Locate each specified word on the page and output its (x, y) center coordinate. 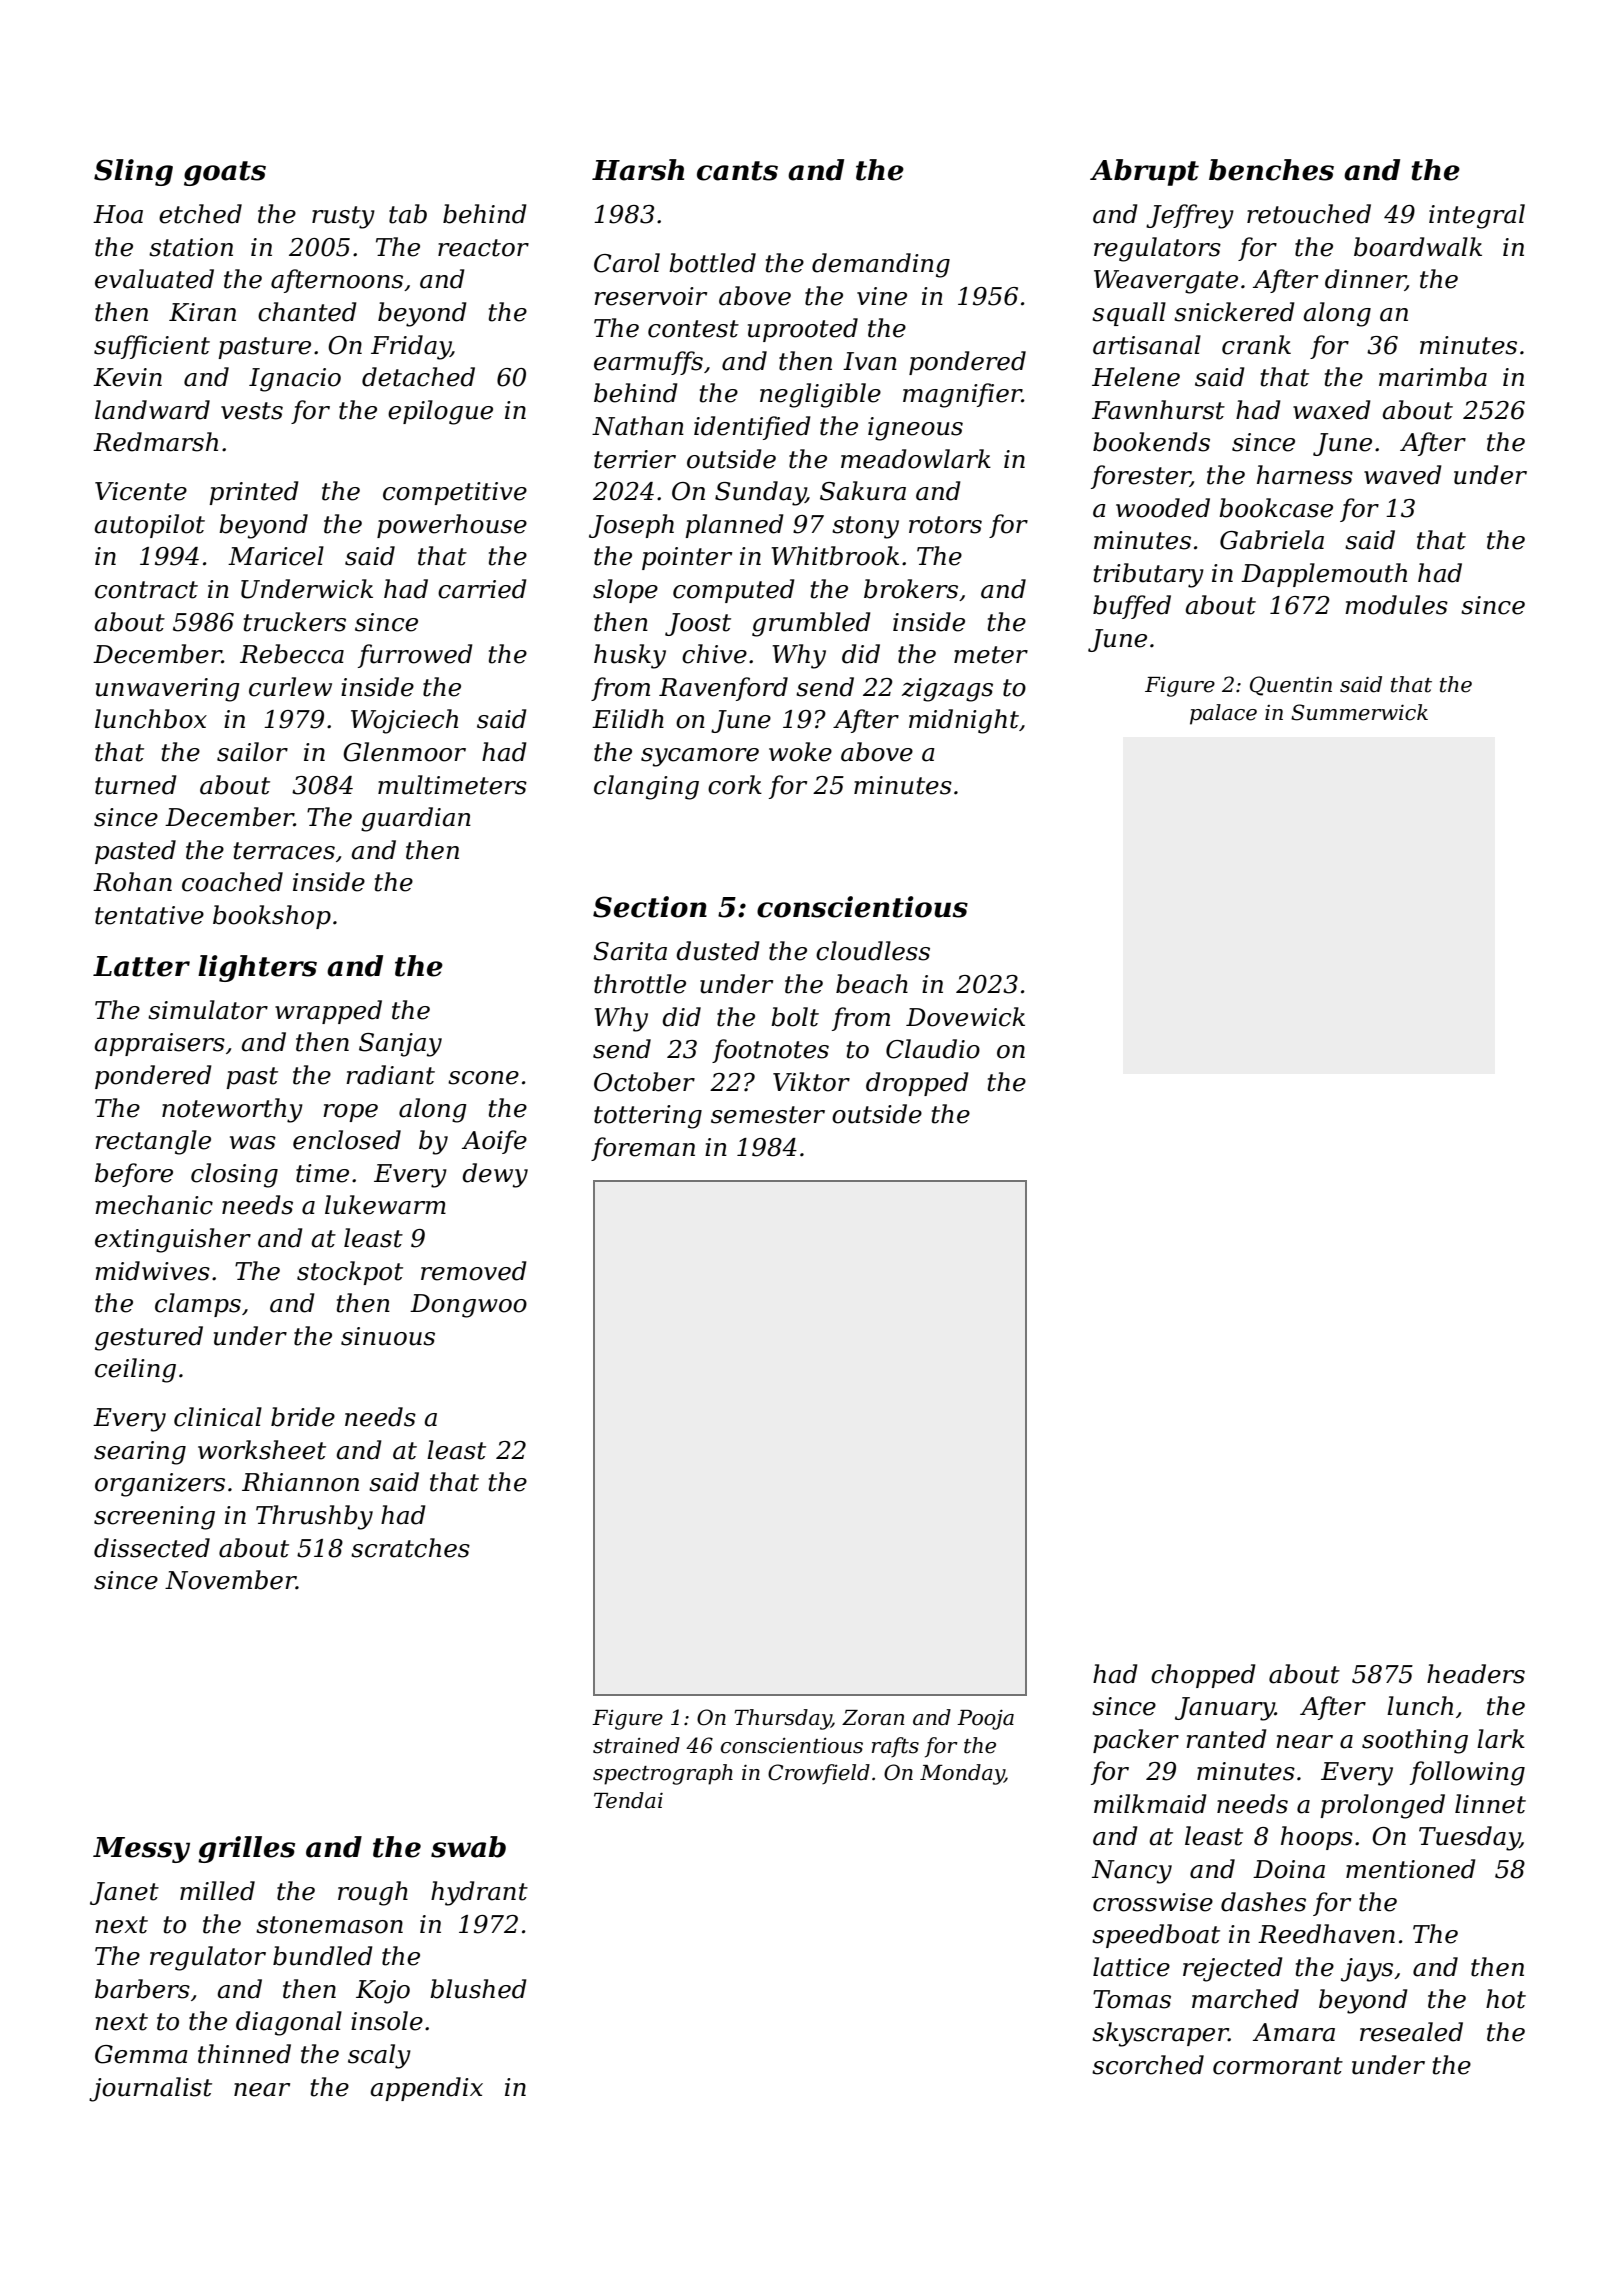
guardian (416, 819)
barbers (142, 1989)
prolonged (1382, 1806)
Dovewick (965, 1017)
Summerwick (1359, 712)
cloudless (873, 951)
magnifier (962, 395)
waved (1403, 475)
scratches (410, 1548)
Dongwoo (468, 1306)
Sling (133, 172)
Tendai (628, 1800)
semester (768, 1115)
